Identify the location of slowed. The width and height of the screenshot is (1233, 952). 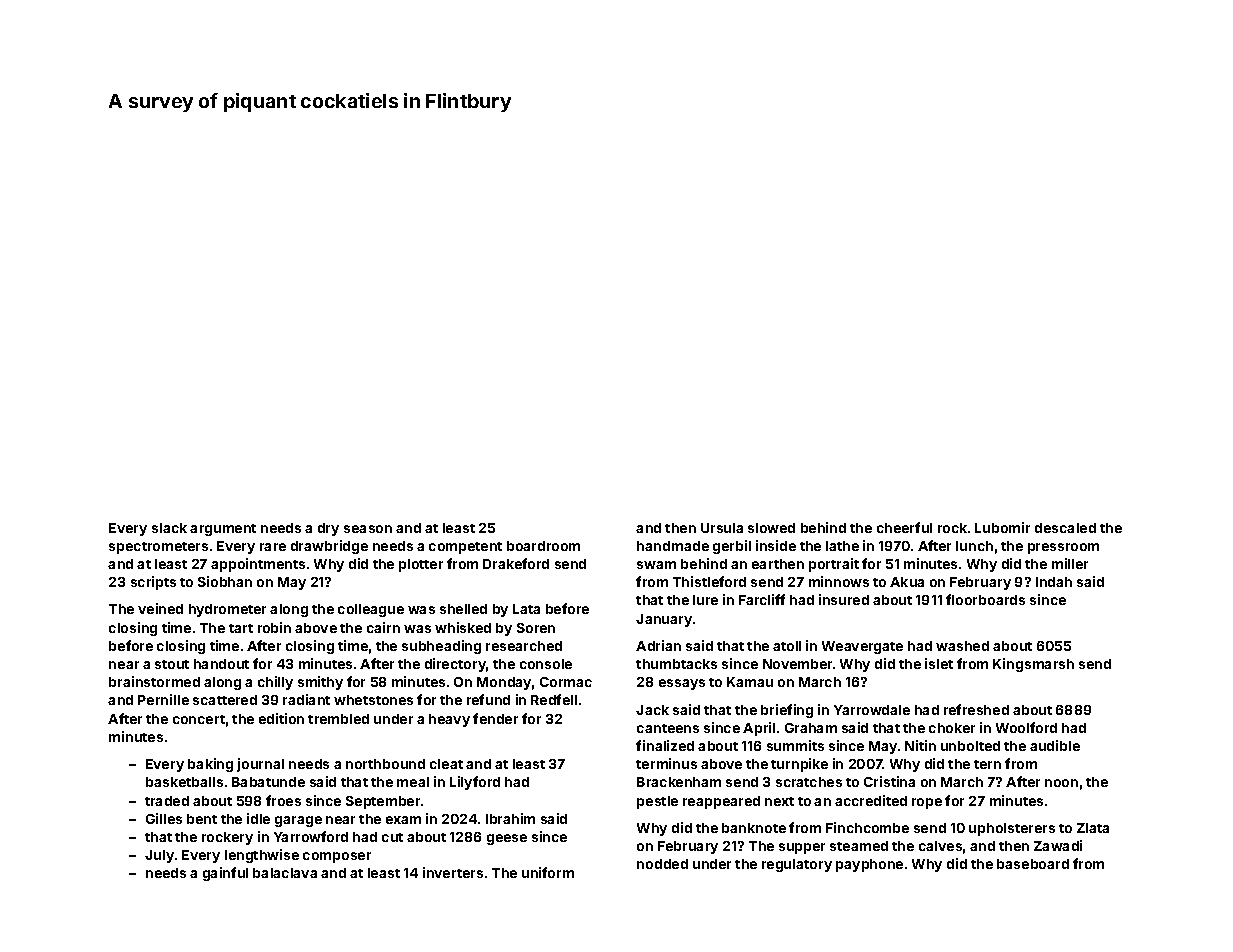
(771, 528).
